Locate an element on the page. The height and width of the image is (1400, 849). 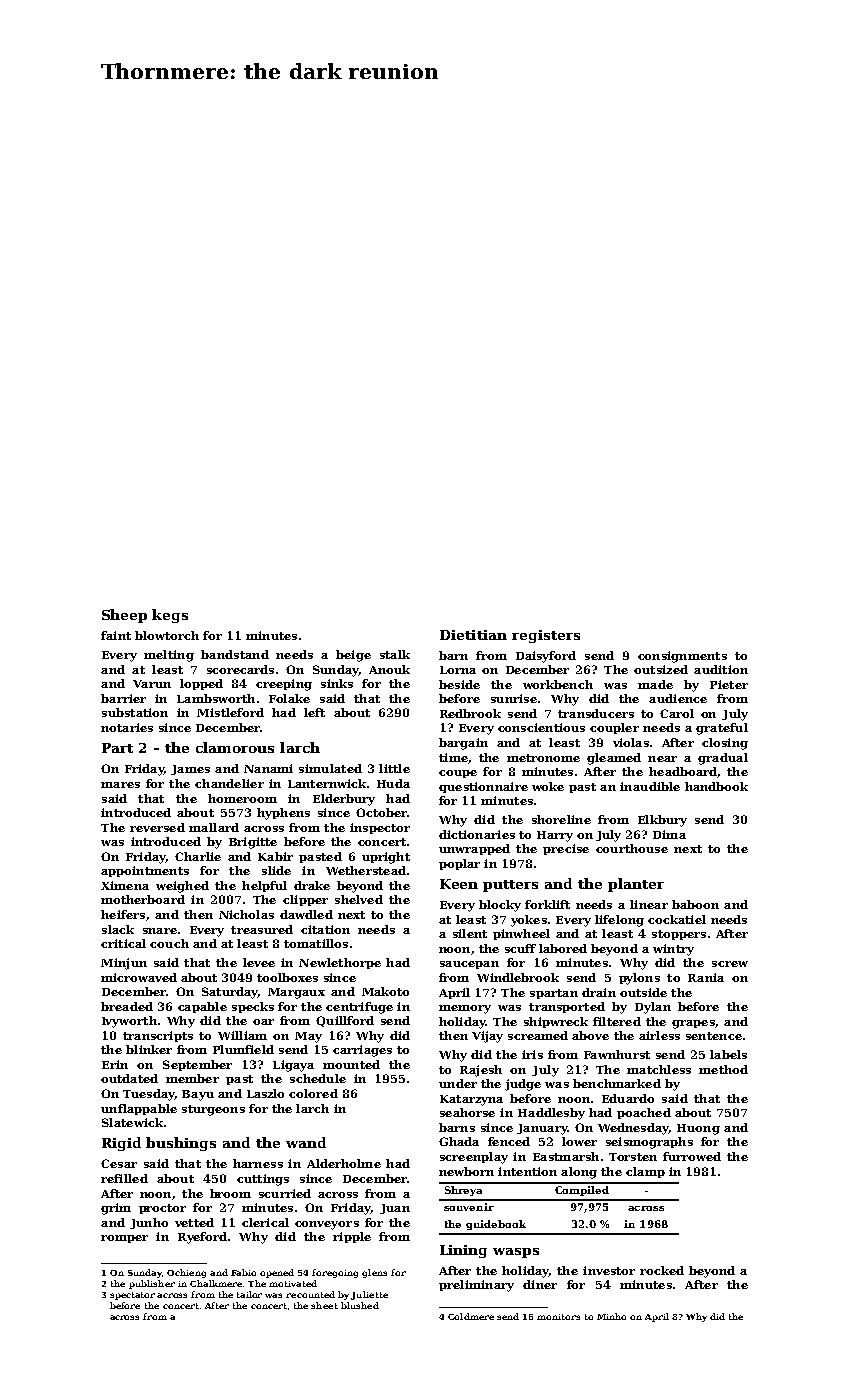
beside is located at coordinates (459, 684).
